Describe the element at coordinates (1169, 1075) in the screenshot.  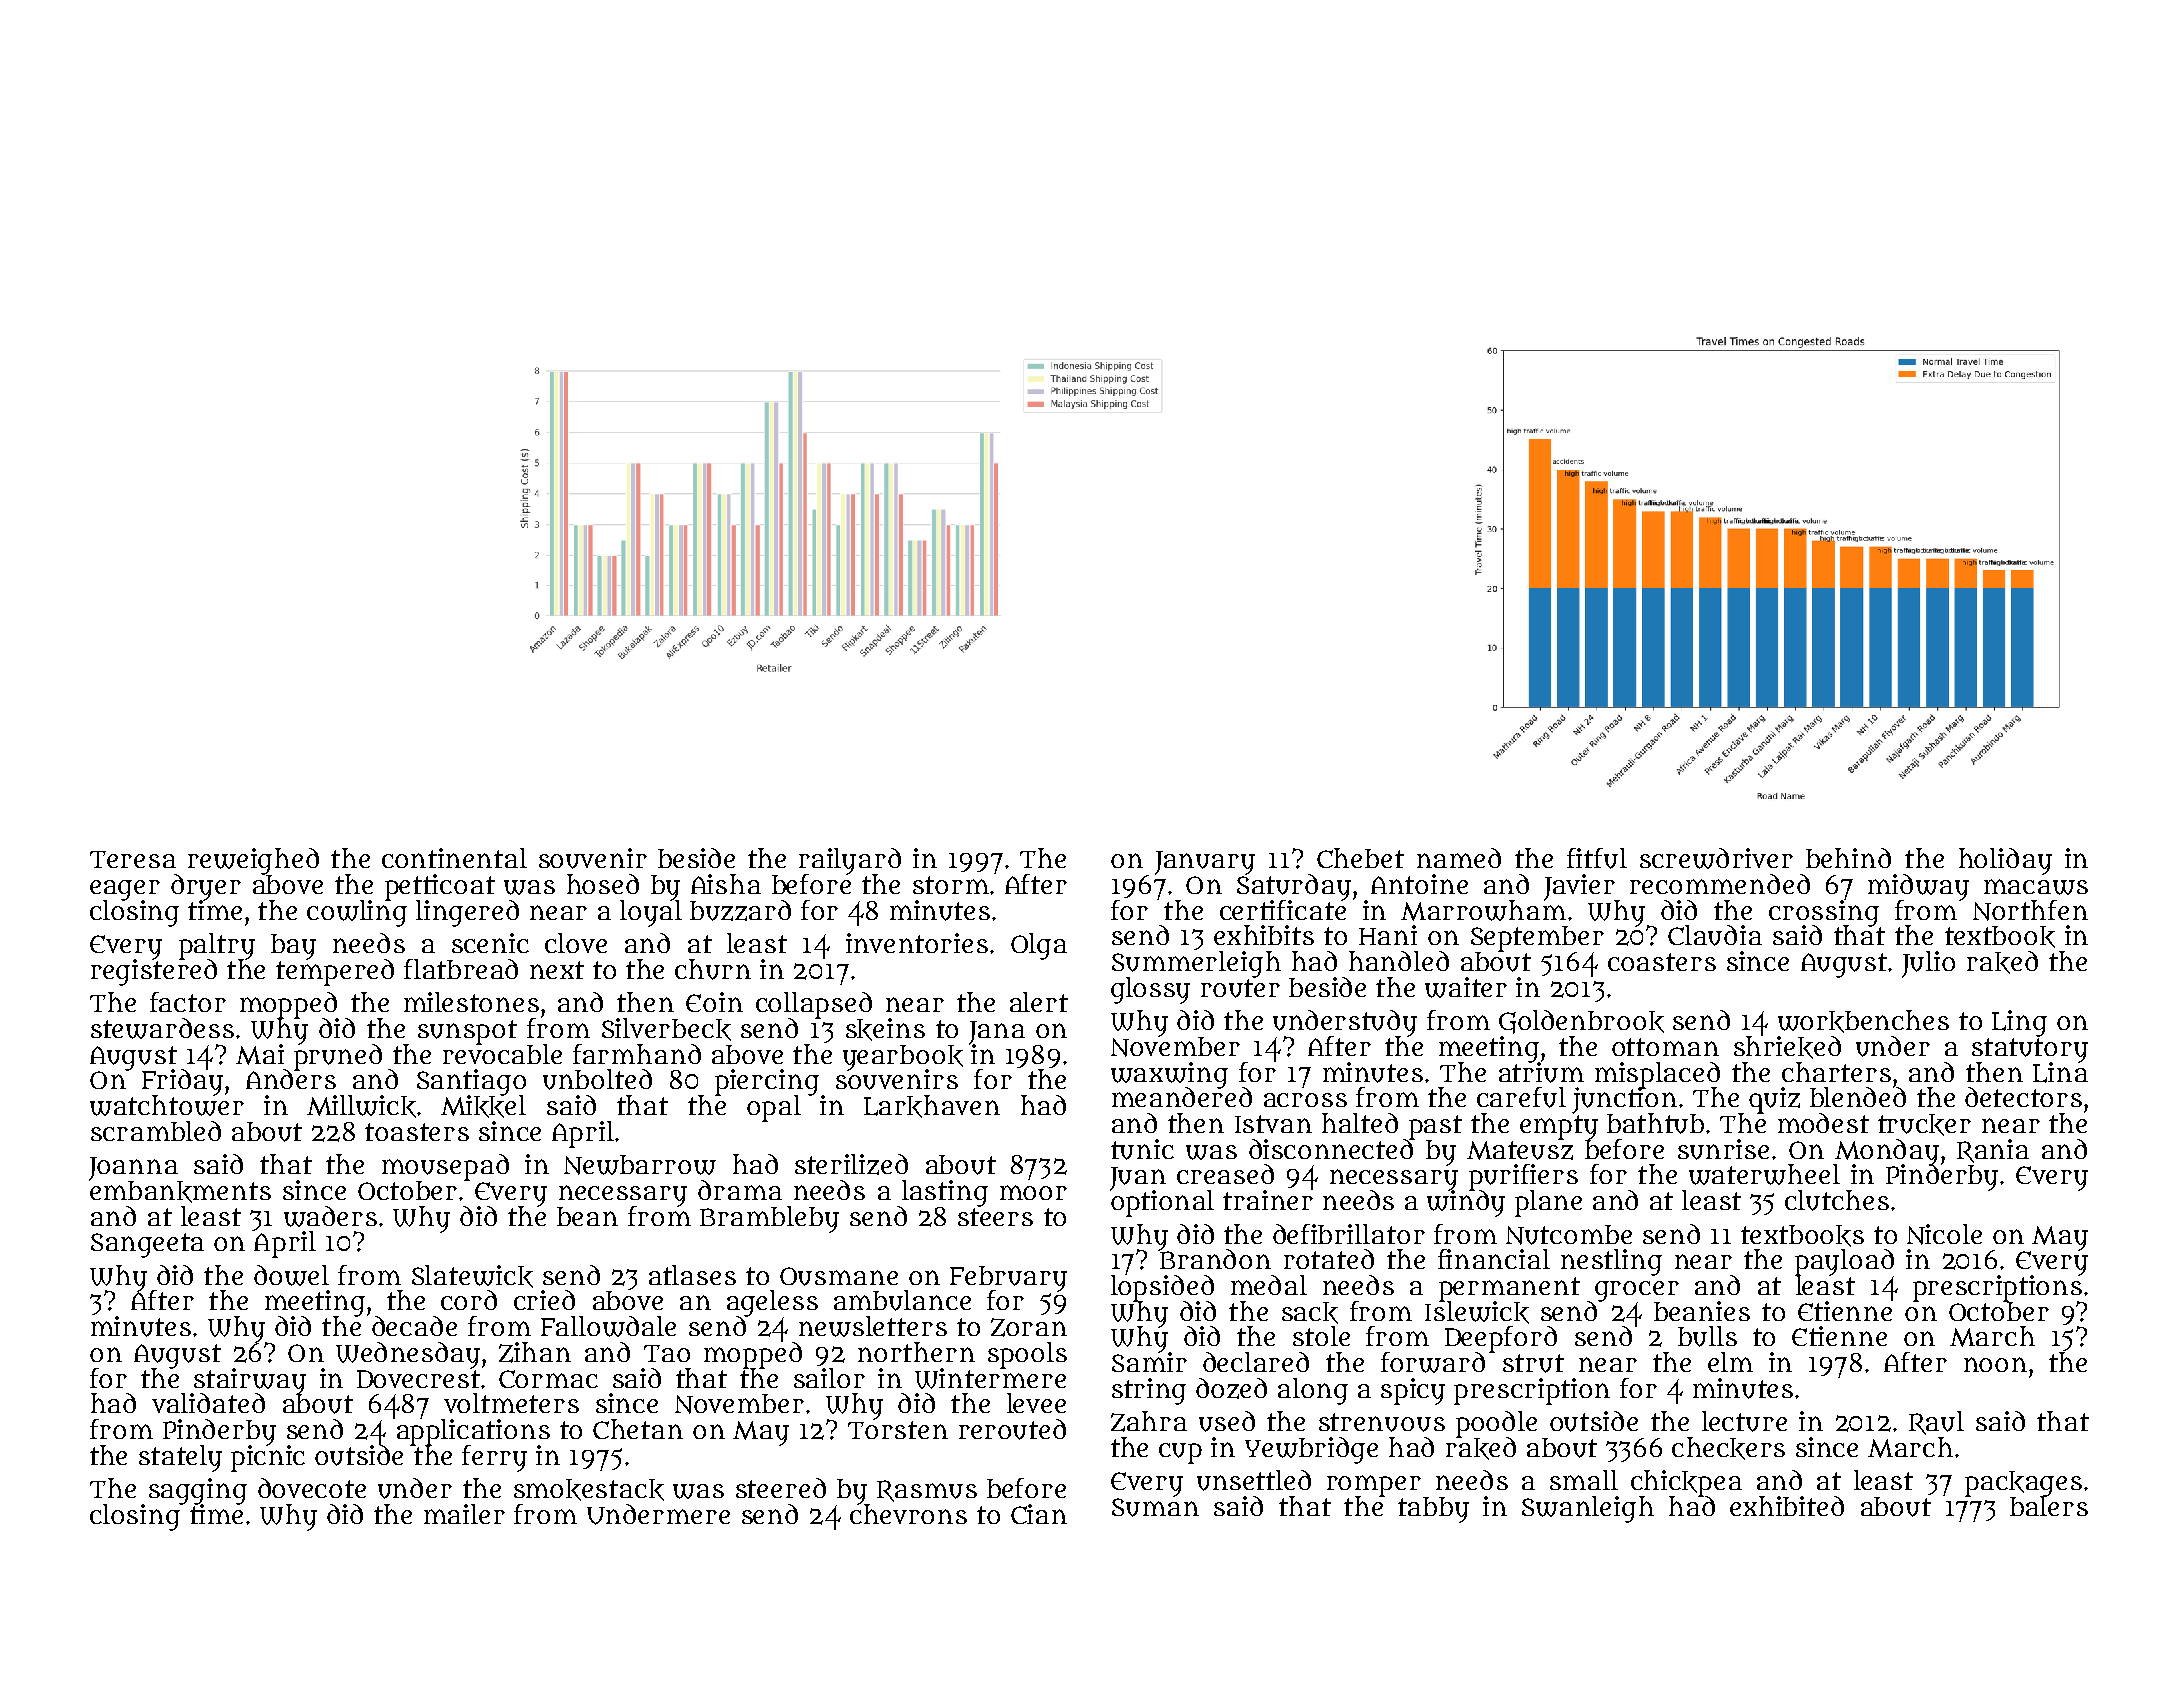
I see `waxwing` at that location.
